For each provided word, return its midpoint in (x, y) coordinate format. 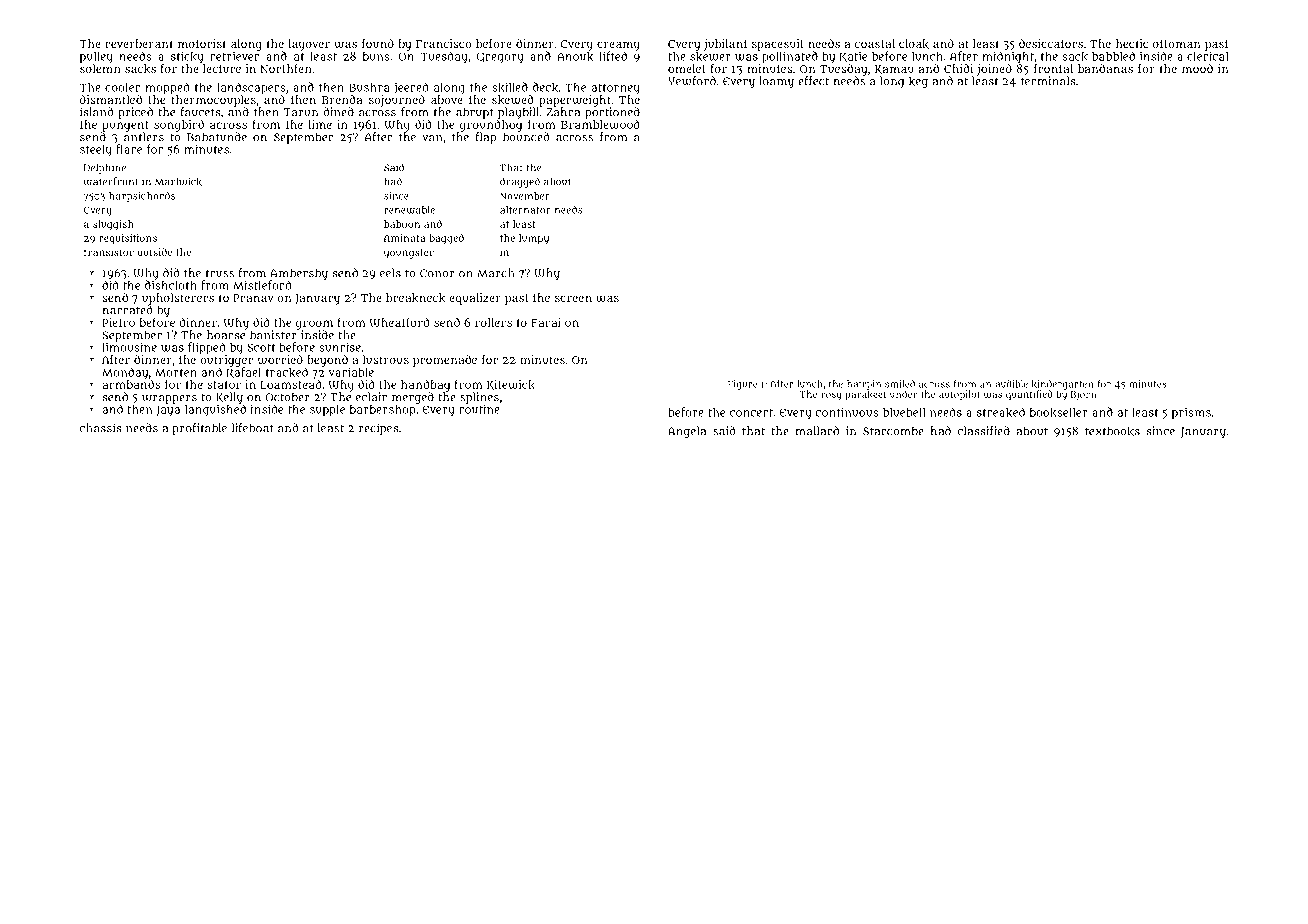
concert (751, 413)
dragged (520, 182)
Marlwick (178, 181)
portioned (612, 113)
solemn (100, 68)
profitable (199, 429)
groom (314, 325)
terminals (1048, 81)
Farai (546, 322)
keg (918, 82)
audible (1011, 384)
